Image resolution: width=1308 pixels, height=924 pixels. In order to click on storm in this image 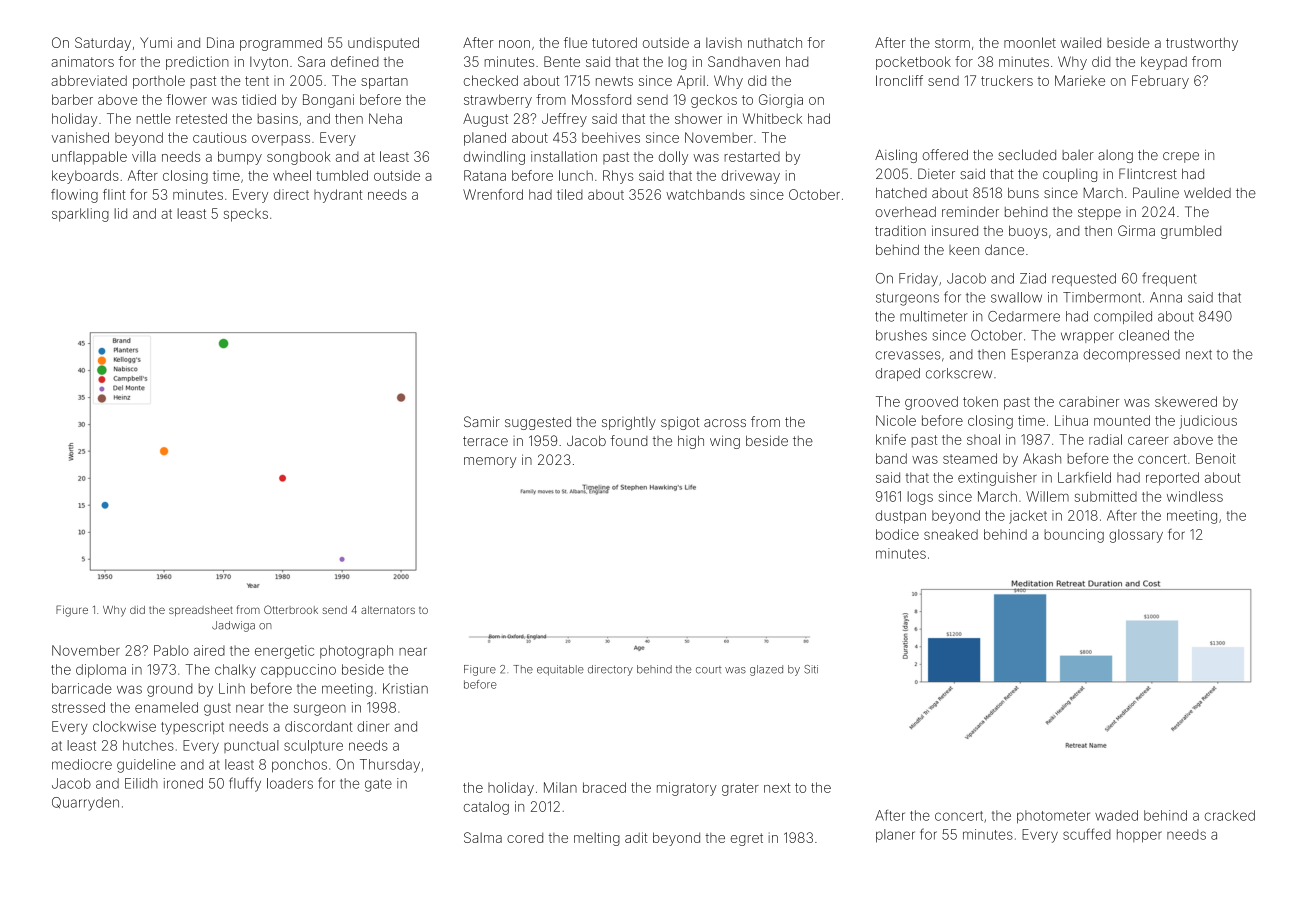, I will do `click(952, 43)`.
